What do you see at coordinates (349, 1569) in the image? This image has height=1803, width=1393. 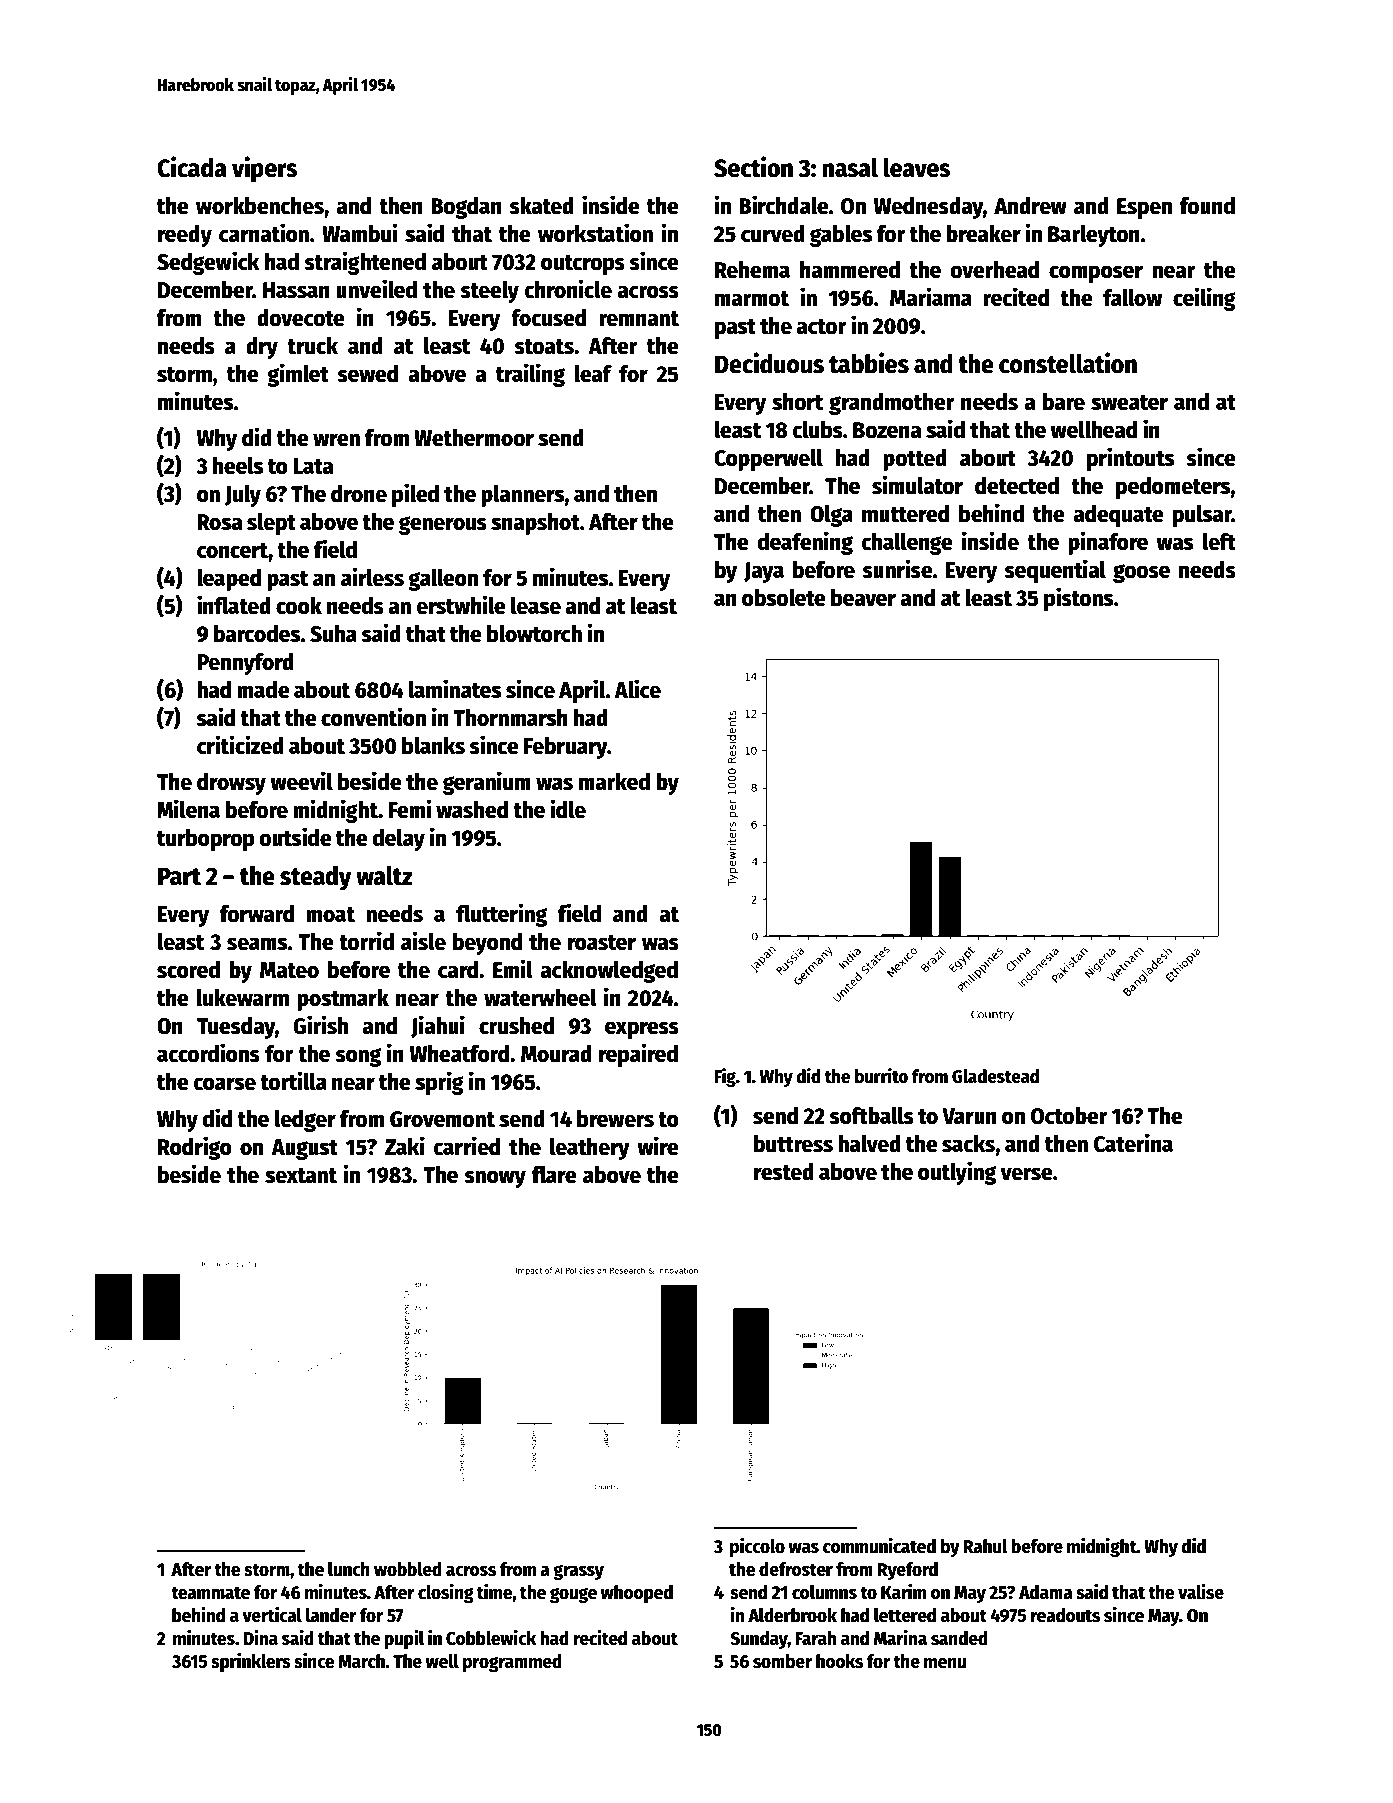 I see `lunch` at bounding box center [349, 1569].
